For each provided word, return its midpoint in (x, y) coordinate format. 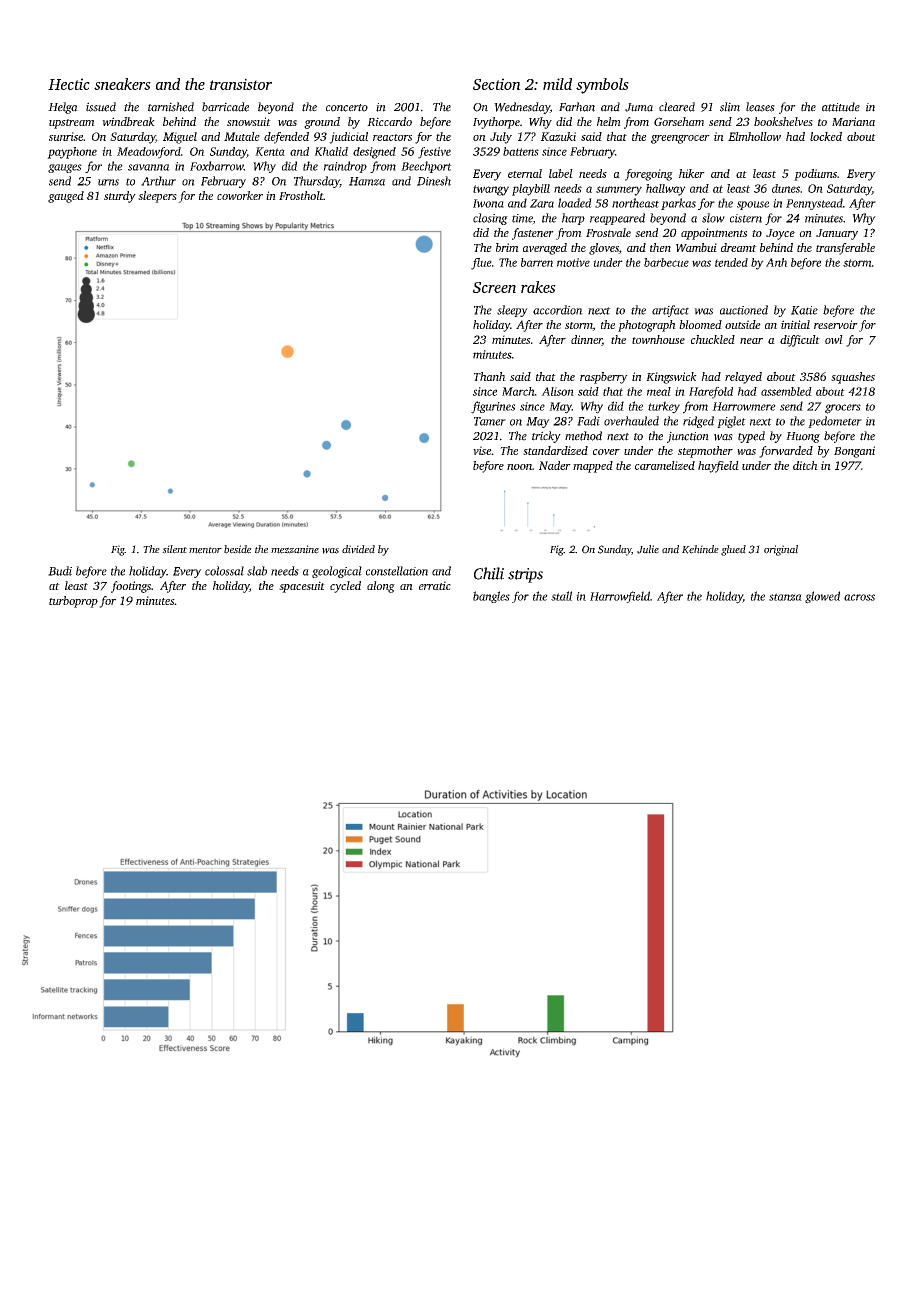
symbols (602, 86)
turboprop (73, 602)
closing (490, 219)
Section (497, 84)
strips (525, 575)
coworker (240, 195)
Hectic (69, 84)
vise (482, 450)
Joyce (780, 234)
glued (733, 550)
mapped (593, 467)
